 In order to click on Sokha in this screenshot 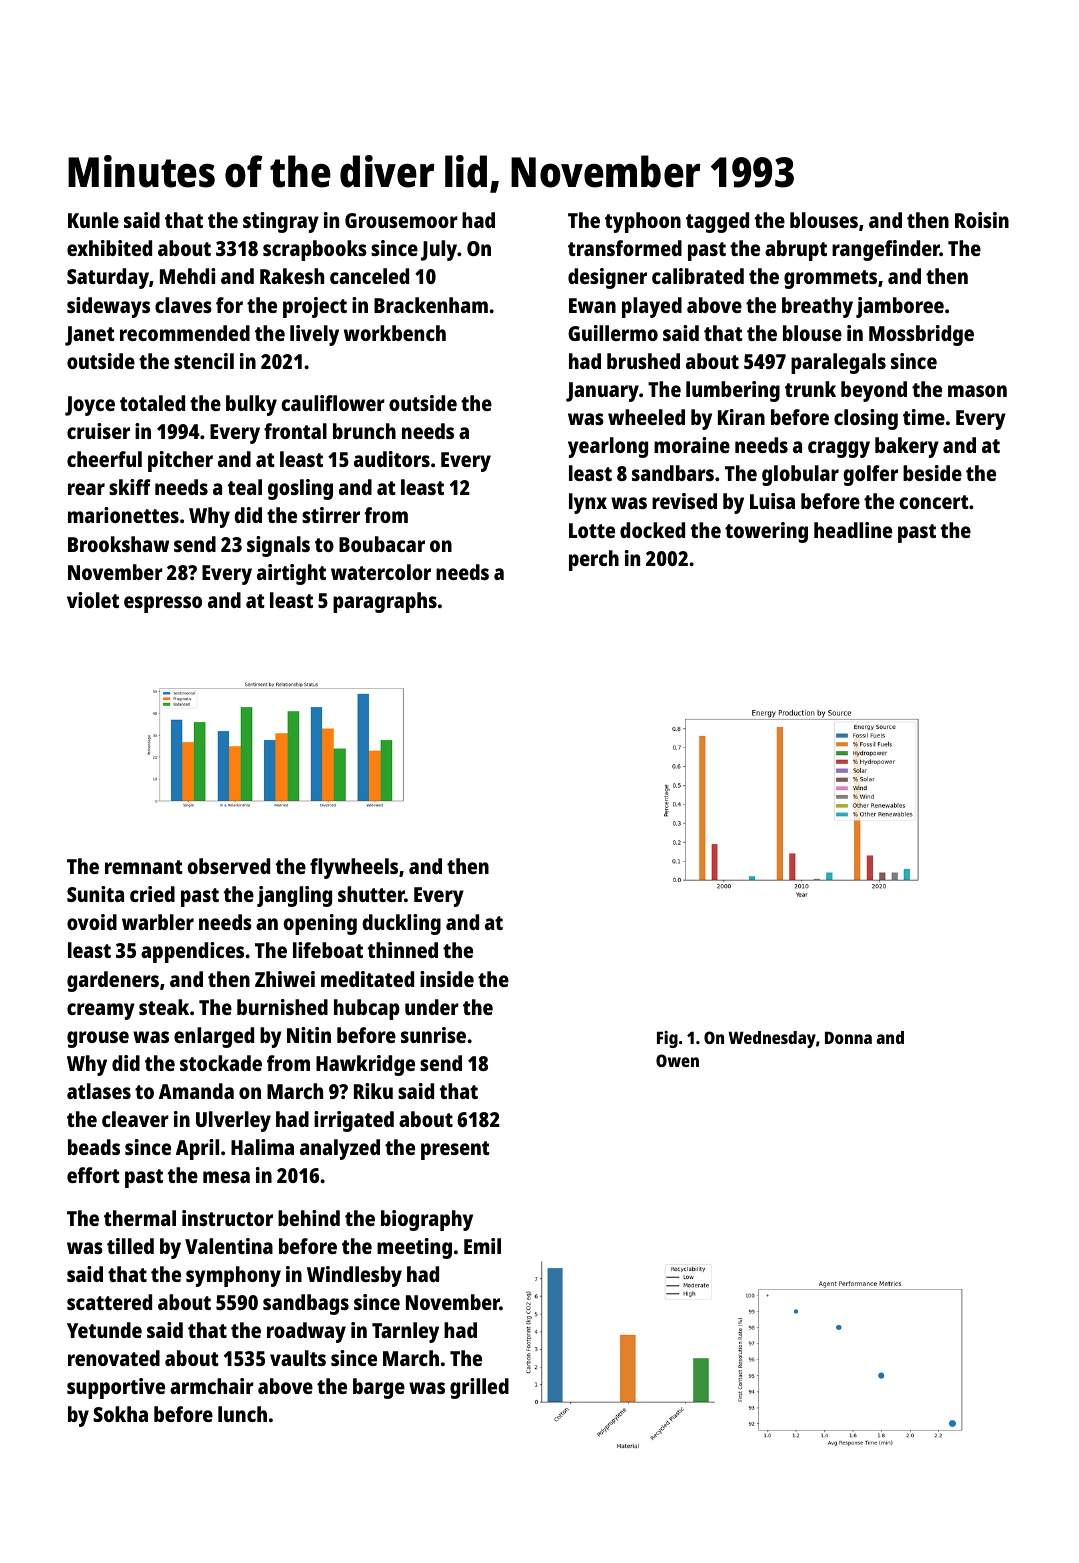, I will do `click(120, 1414)`.
